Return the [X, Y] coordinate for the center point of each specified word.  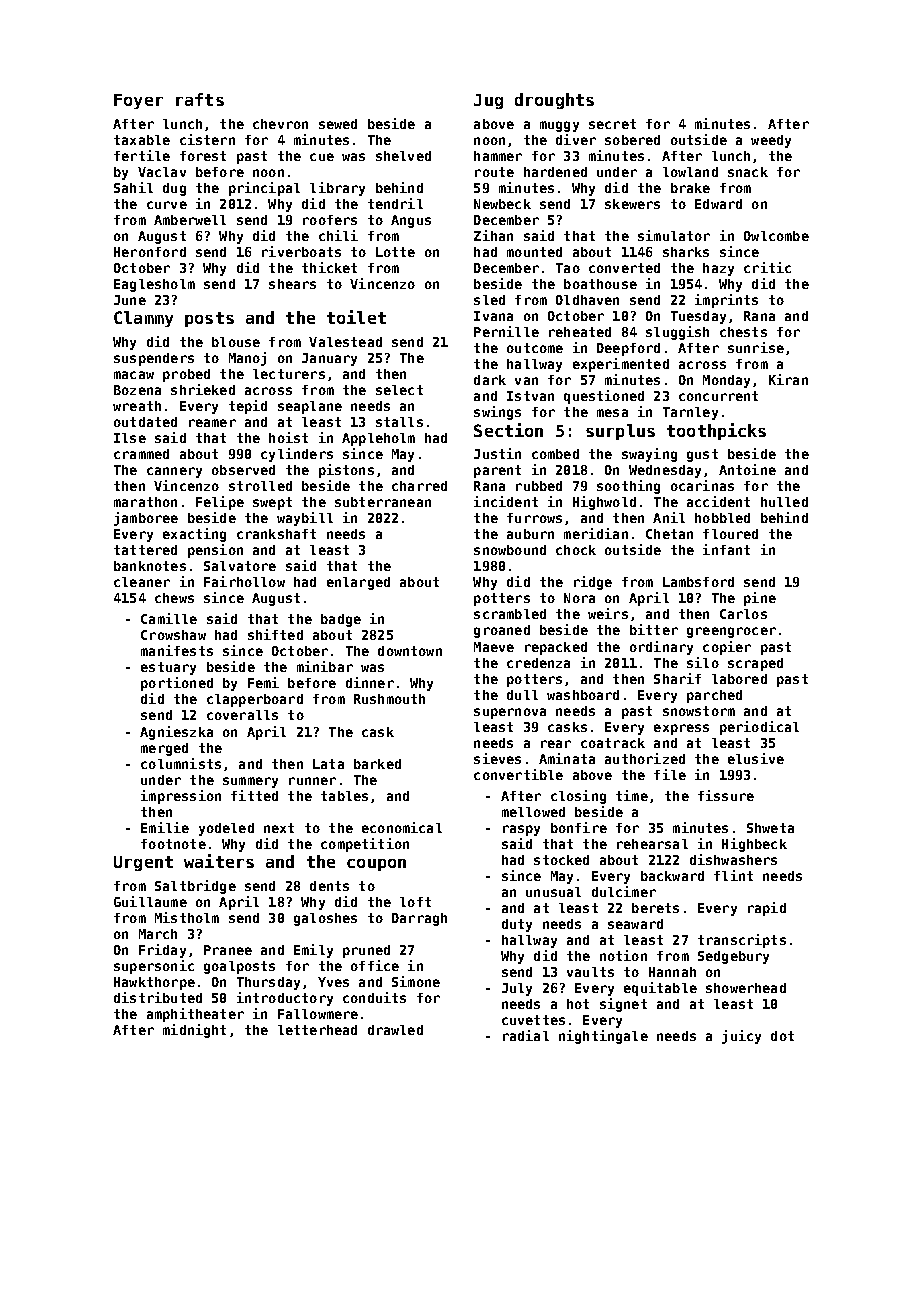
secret [612, 124]
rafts [200, 99]
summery [250, 782]
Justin [497, 453]
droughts [554, 101]
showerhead [746, 988]
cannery [174, 472]
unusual [553, 892]
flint [733, 875]
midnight [194, 1031]
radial [526, 1035]
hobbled [722, 518]
